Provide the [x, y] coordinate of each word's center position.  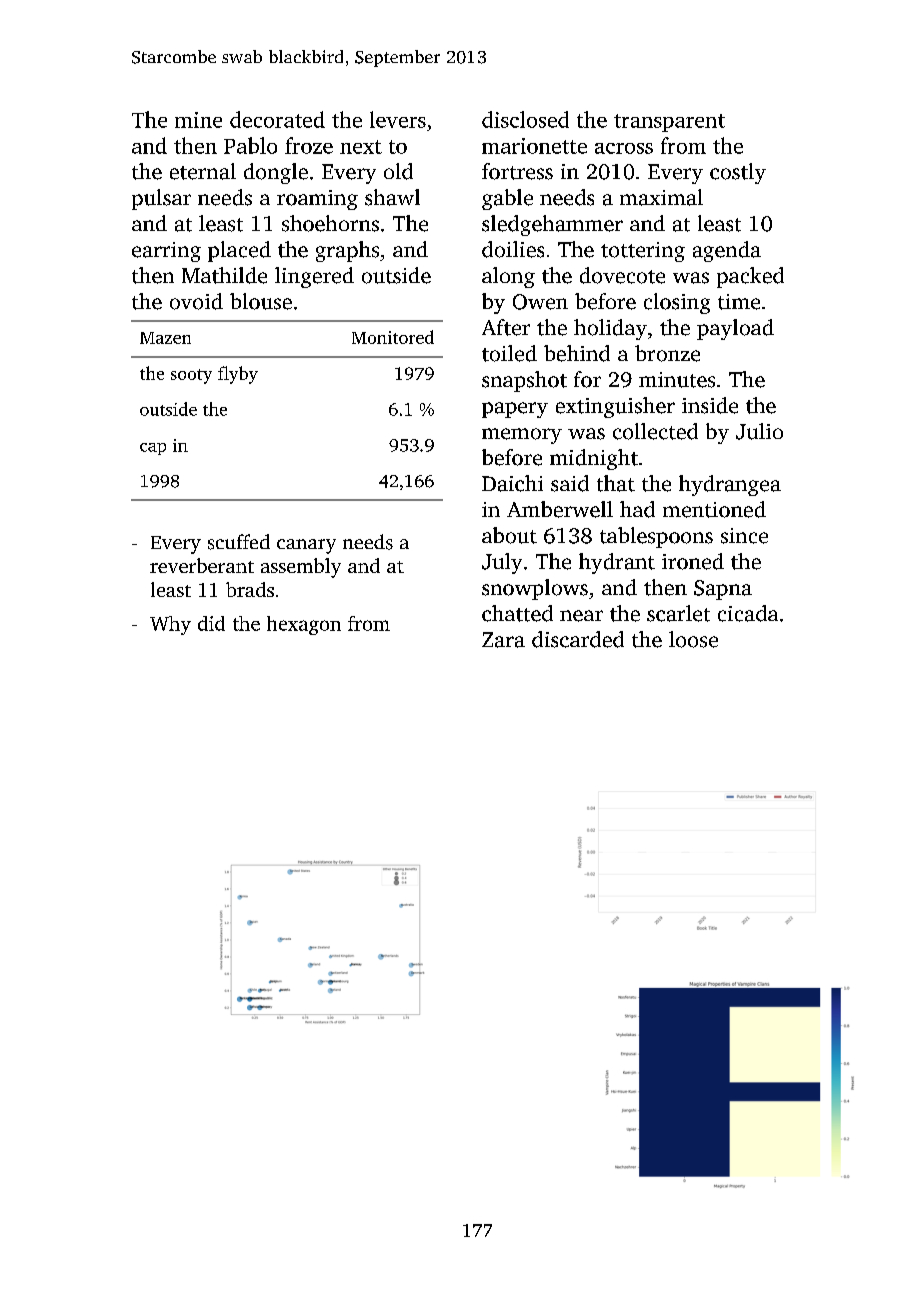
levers [398, 119]
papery [515, 410]
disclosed [525, 119]
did [211, 623]
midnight [594, 459]
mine [198, 120]
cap [153, 449]
